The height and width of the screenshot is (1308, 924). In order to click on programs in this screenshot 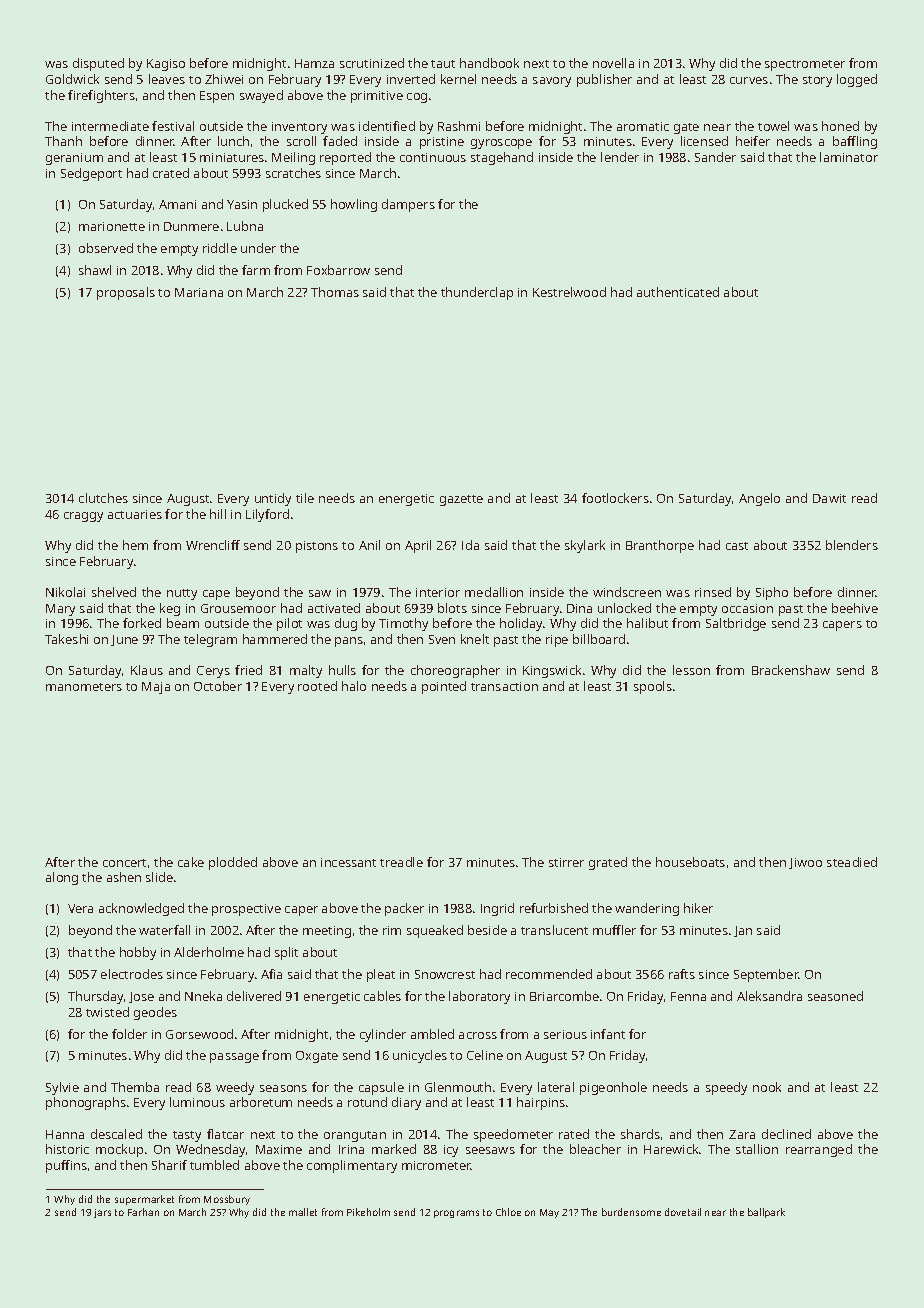, I will do `click(456, 1214)`.
